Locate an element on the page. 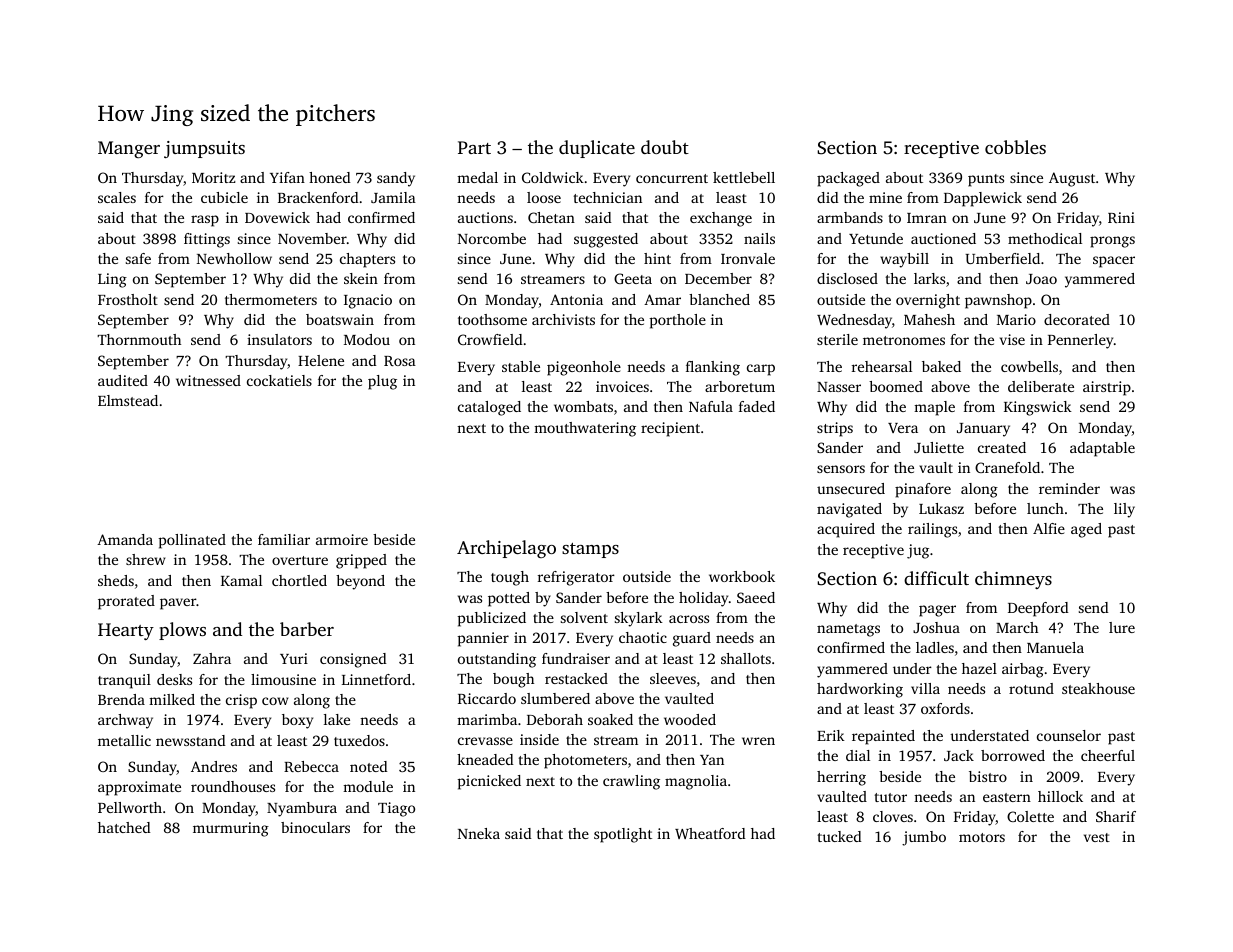 The height and width of the image is (952, 1233). Part is located at coordinates (474, 147).
